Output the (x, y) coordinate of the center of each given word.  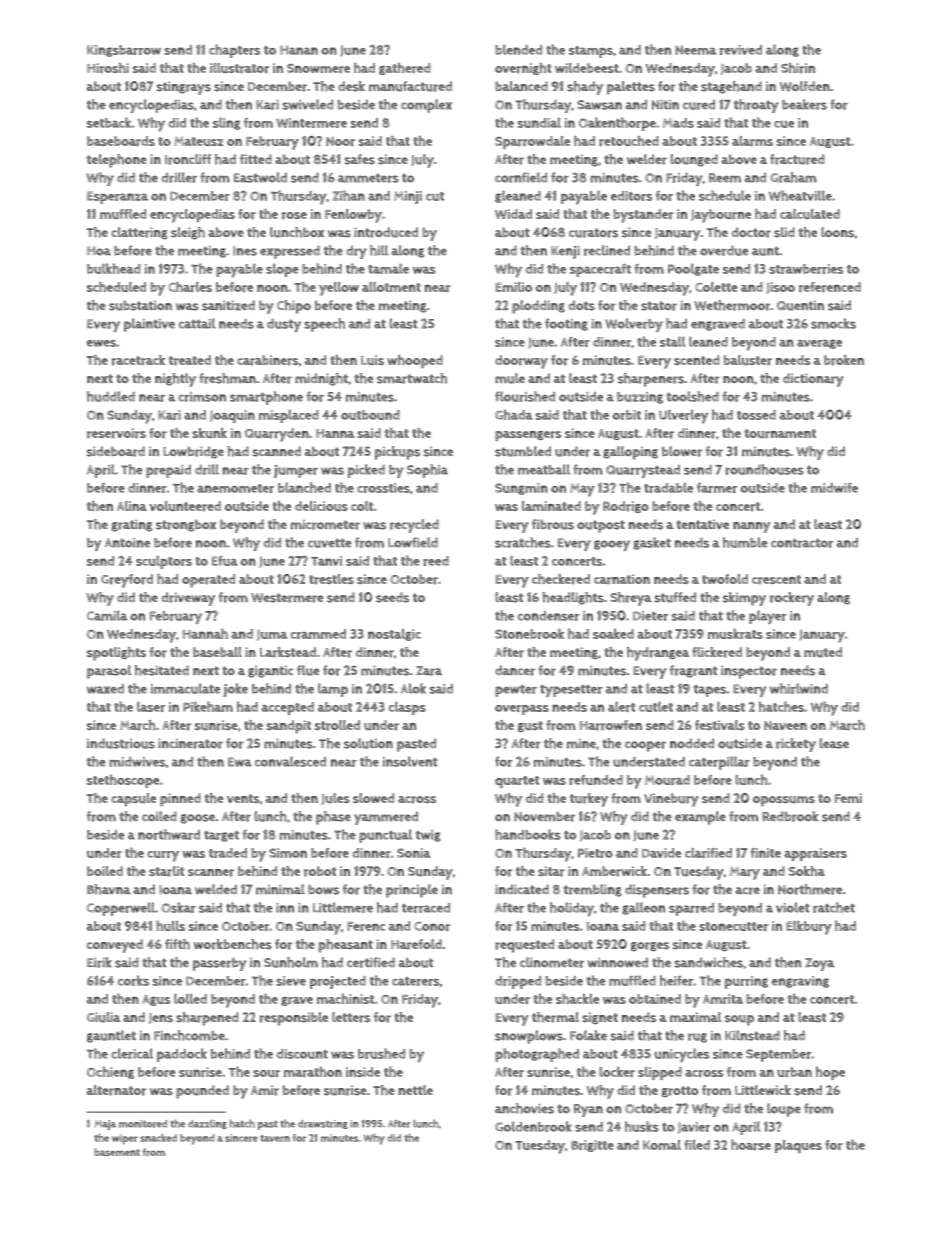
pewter (516, 691)
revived (741, 50)
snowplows (529, 1037)
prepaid (168, 471)
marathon (313, 1071)
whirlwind (799, 688)
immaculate (185, 688)
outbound (370, 415)
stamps (591, 52)
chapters (234, 51)
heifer (676, 980)
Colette (716, 287)
